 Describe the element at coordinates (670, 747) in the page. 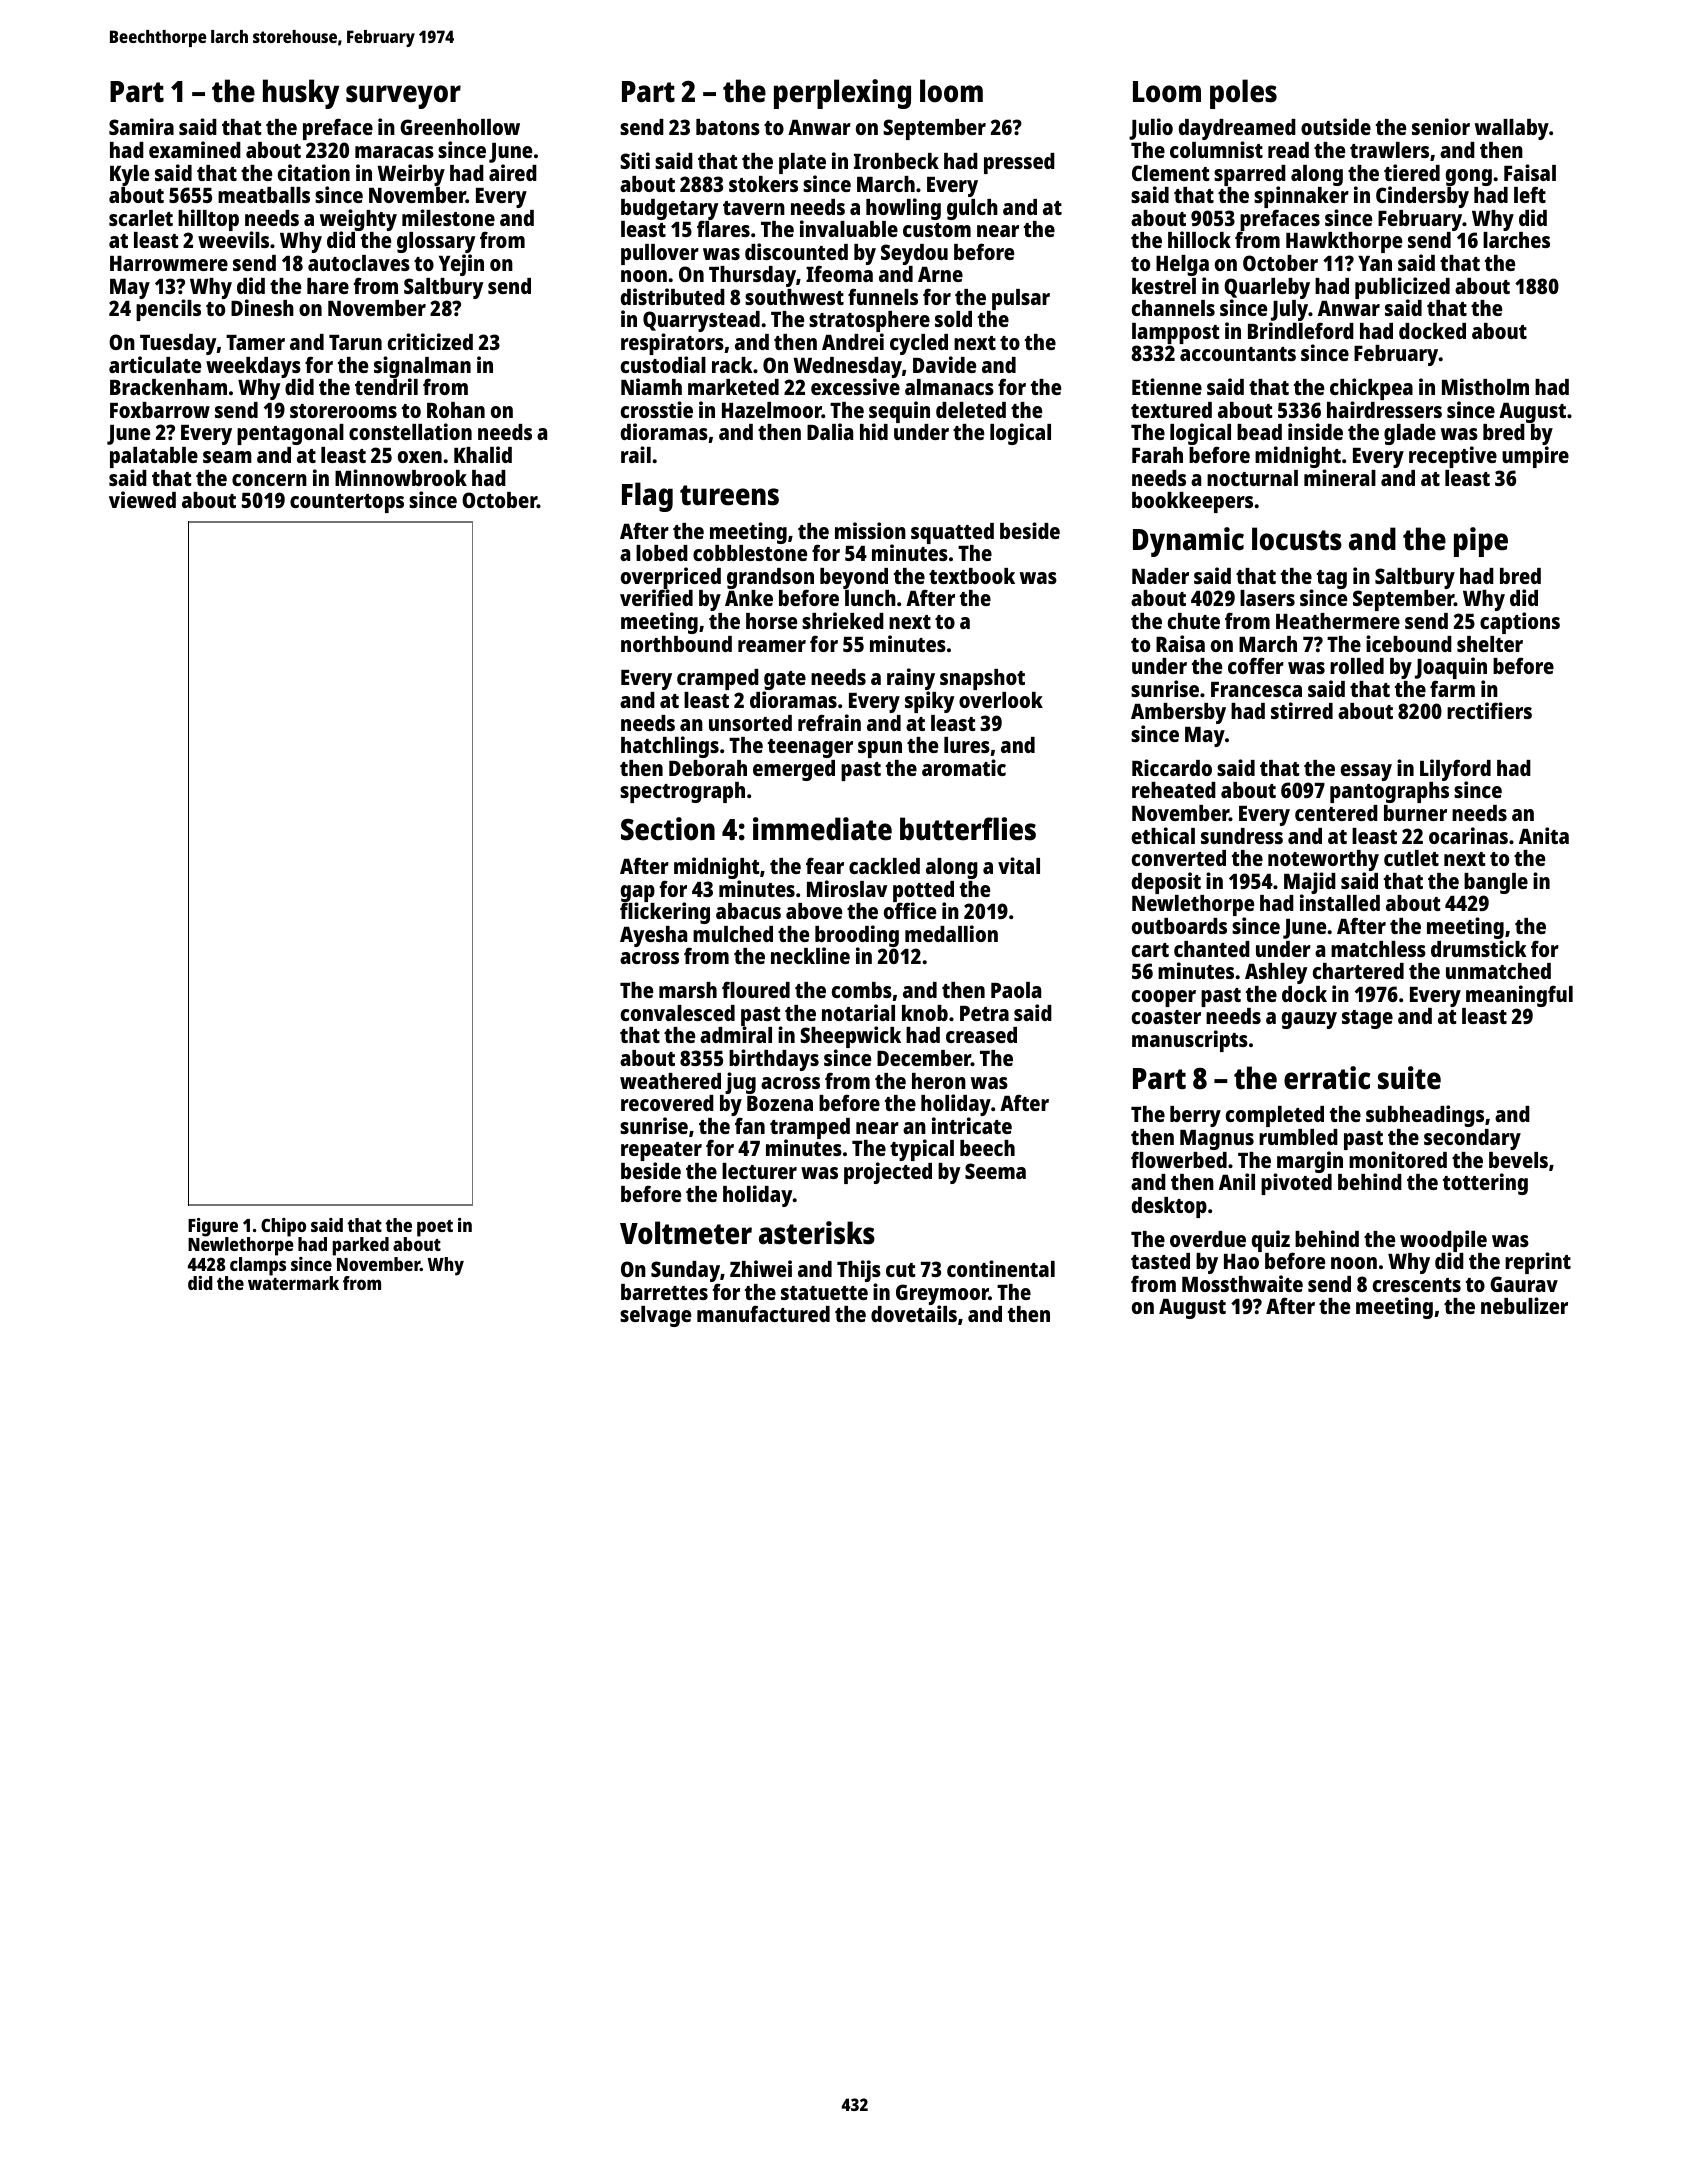

I see `hatchlings` at that location.
